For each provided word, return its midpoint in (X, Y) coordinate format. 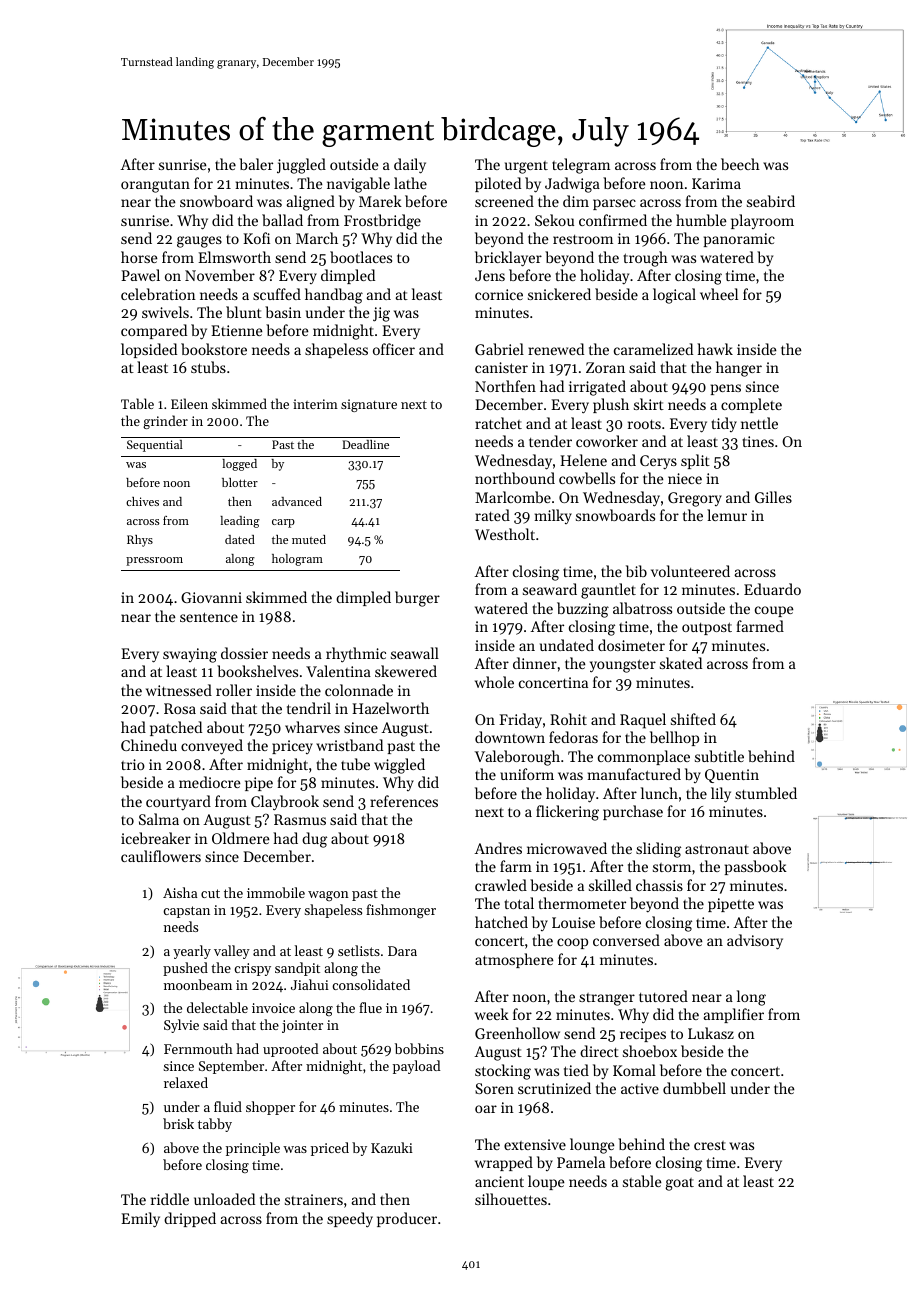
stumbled (766, 793)
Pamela (581, 1162)
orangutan (155, 186)
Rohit (568, 719)
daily (410, 166)
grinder (165, 422)
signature (369, 405)
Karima (716, 183)
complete (751, 405)
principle (253, 1149)
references (404, 801)
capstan (186, 912)
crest (710, 1145)
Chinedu (149, 745)
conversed (626, 940)
